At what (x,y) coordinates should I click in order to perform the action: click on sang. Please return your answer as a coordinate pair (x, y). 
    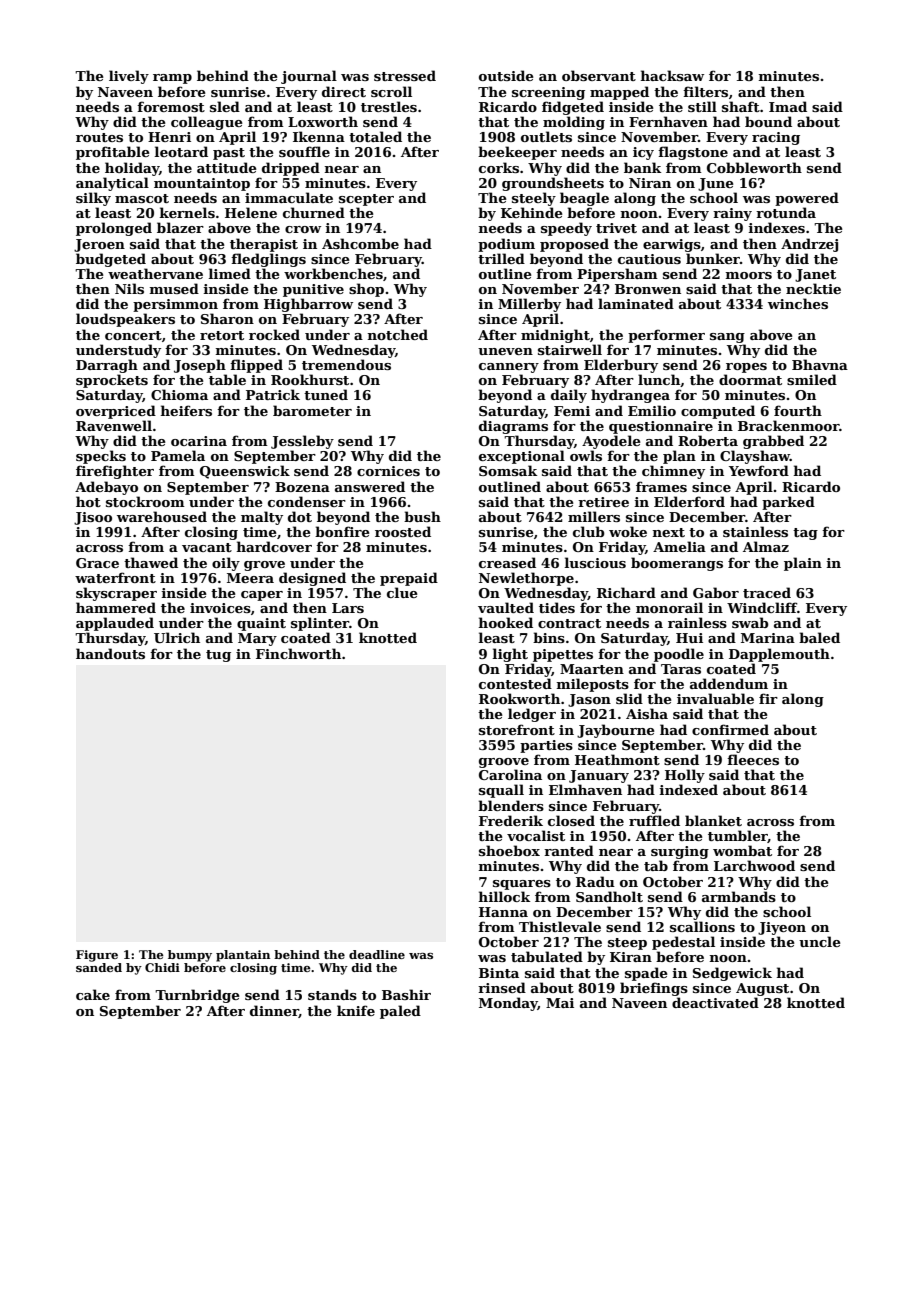
    Looking at the image, I should click on (727, 338).
